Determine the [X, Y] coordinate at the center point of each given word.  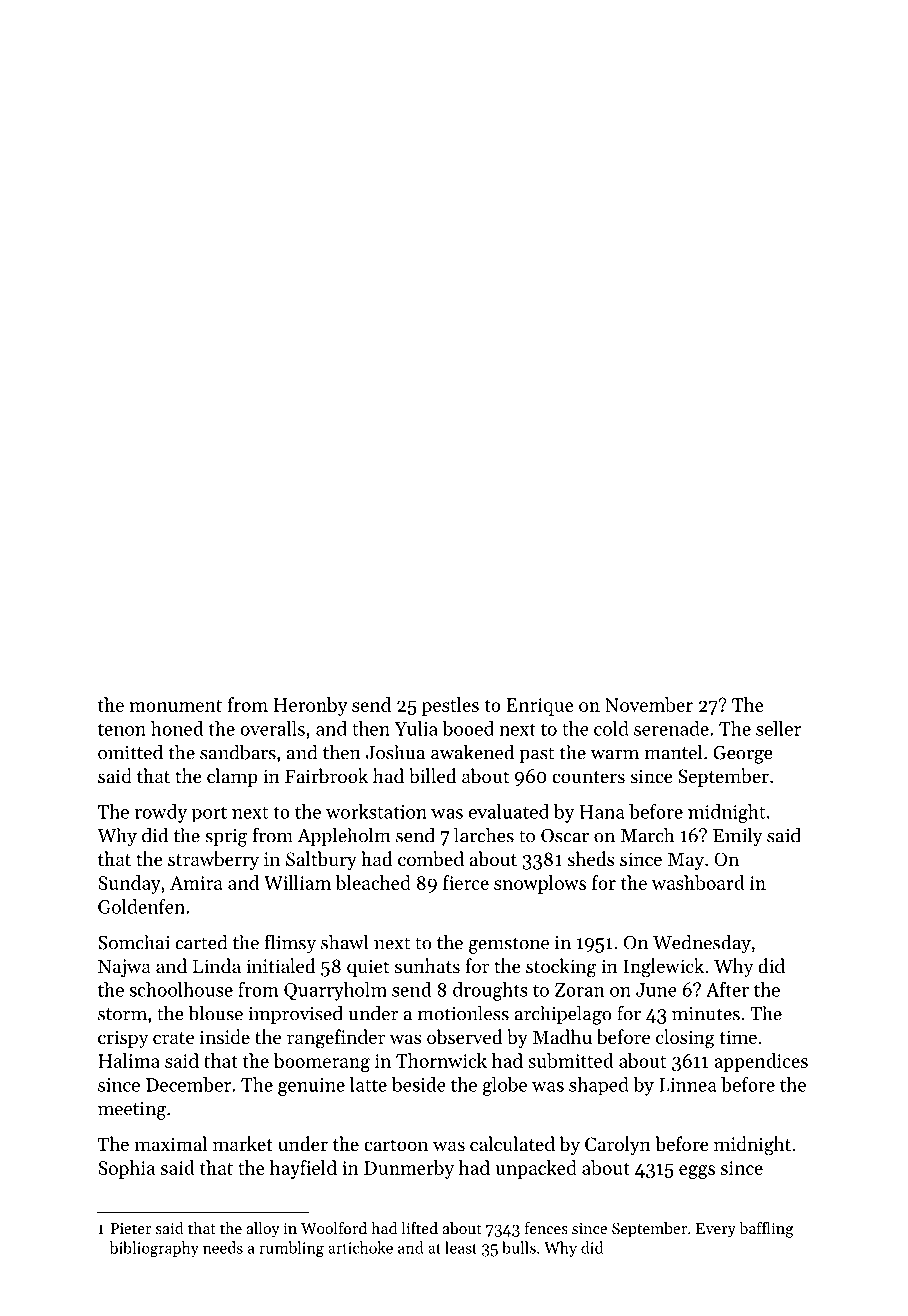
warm [614, 755]
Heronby [310, 706]
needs [223, 1247]
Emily [738, 837]
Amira [196, 883]
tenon [122, 729]
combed [431, 859]
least [461, 1247]
